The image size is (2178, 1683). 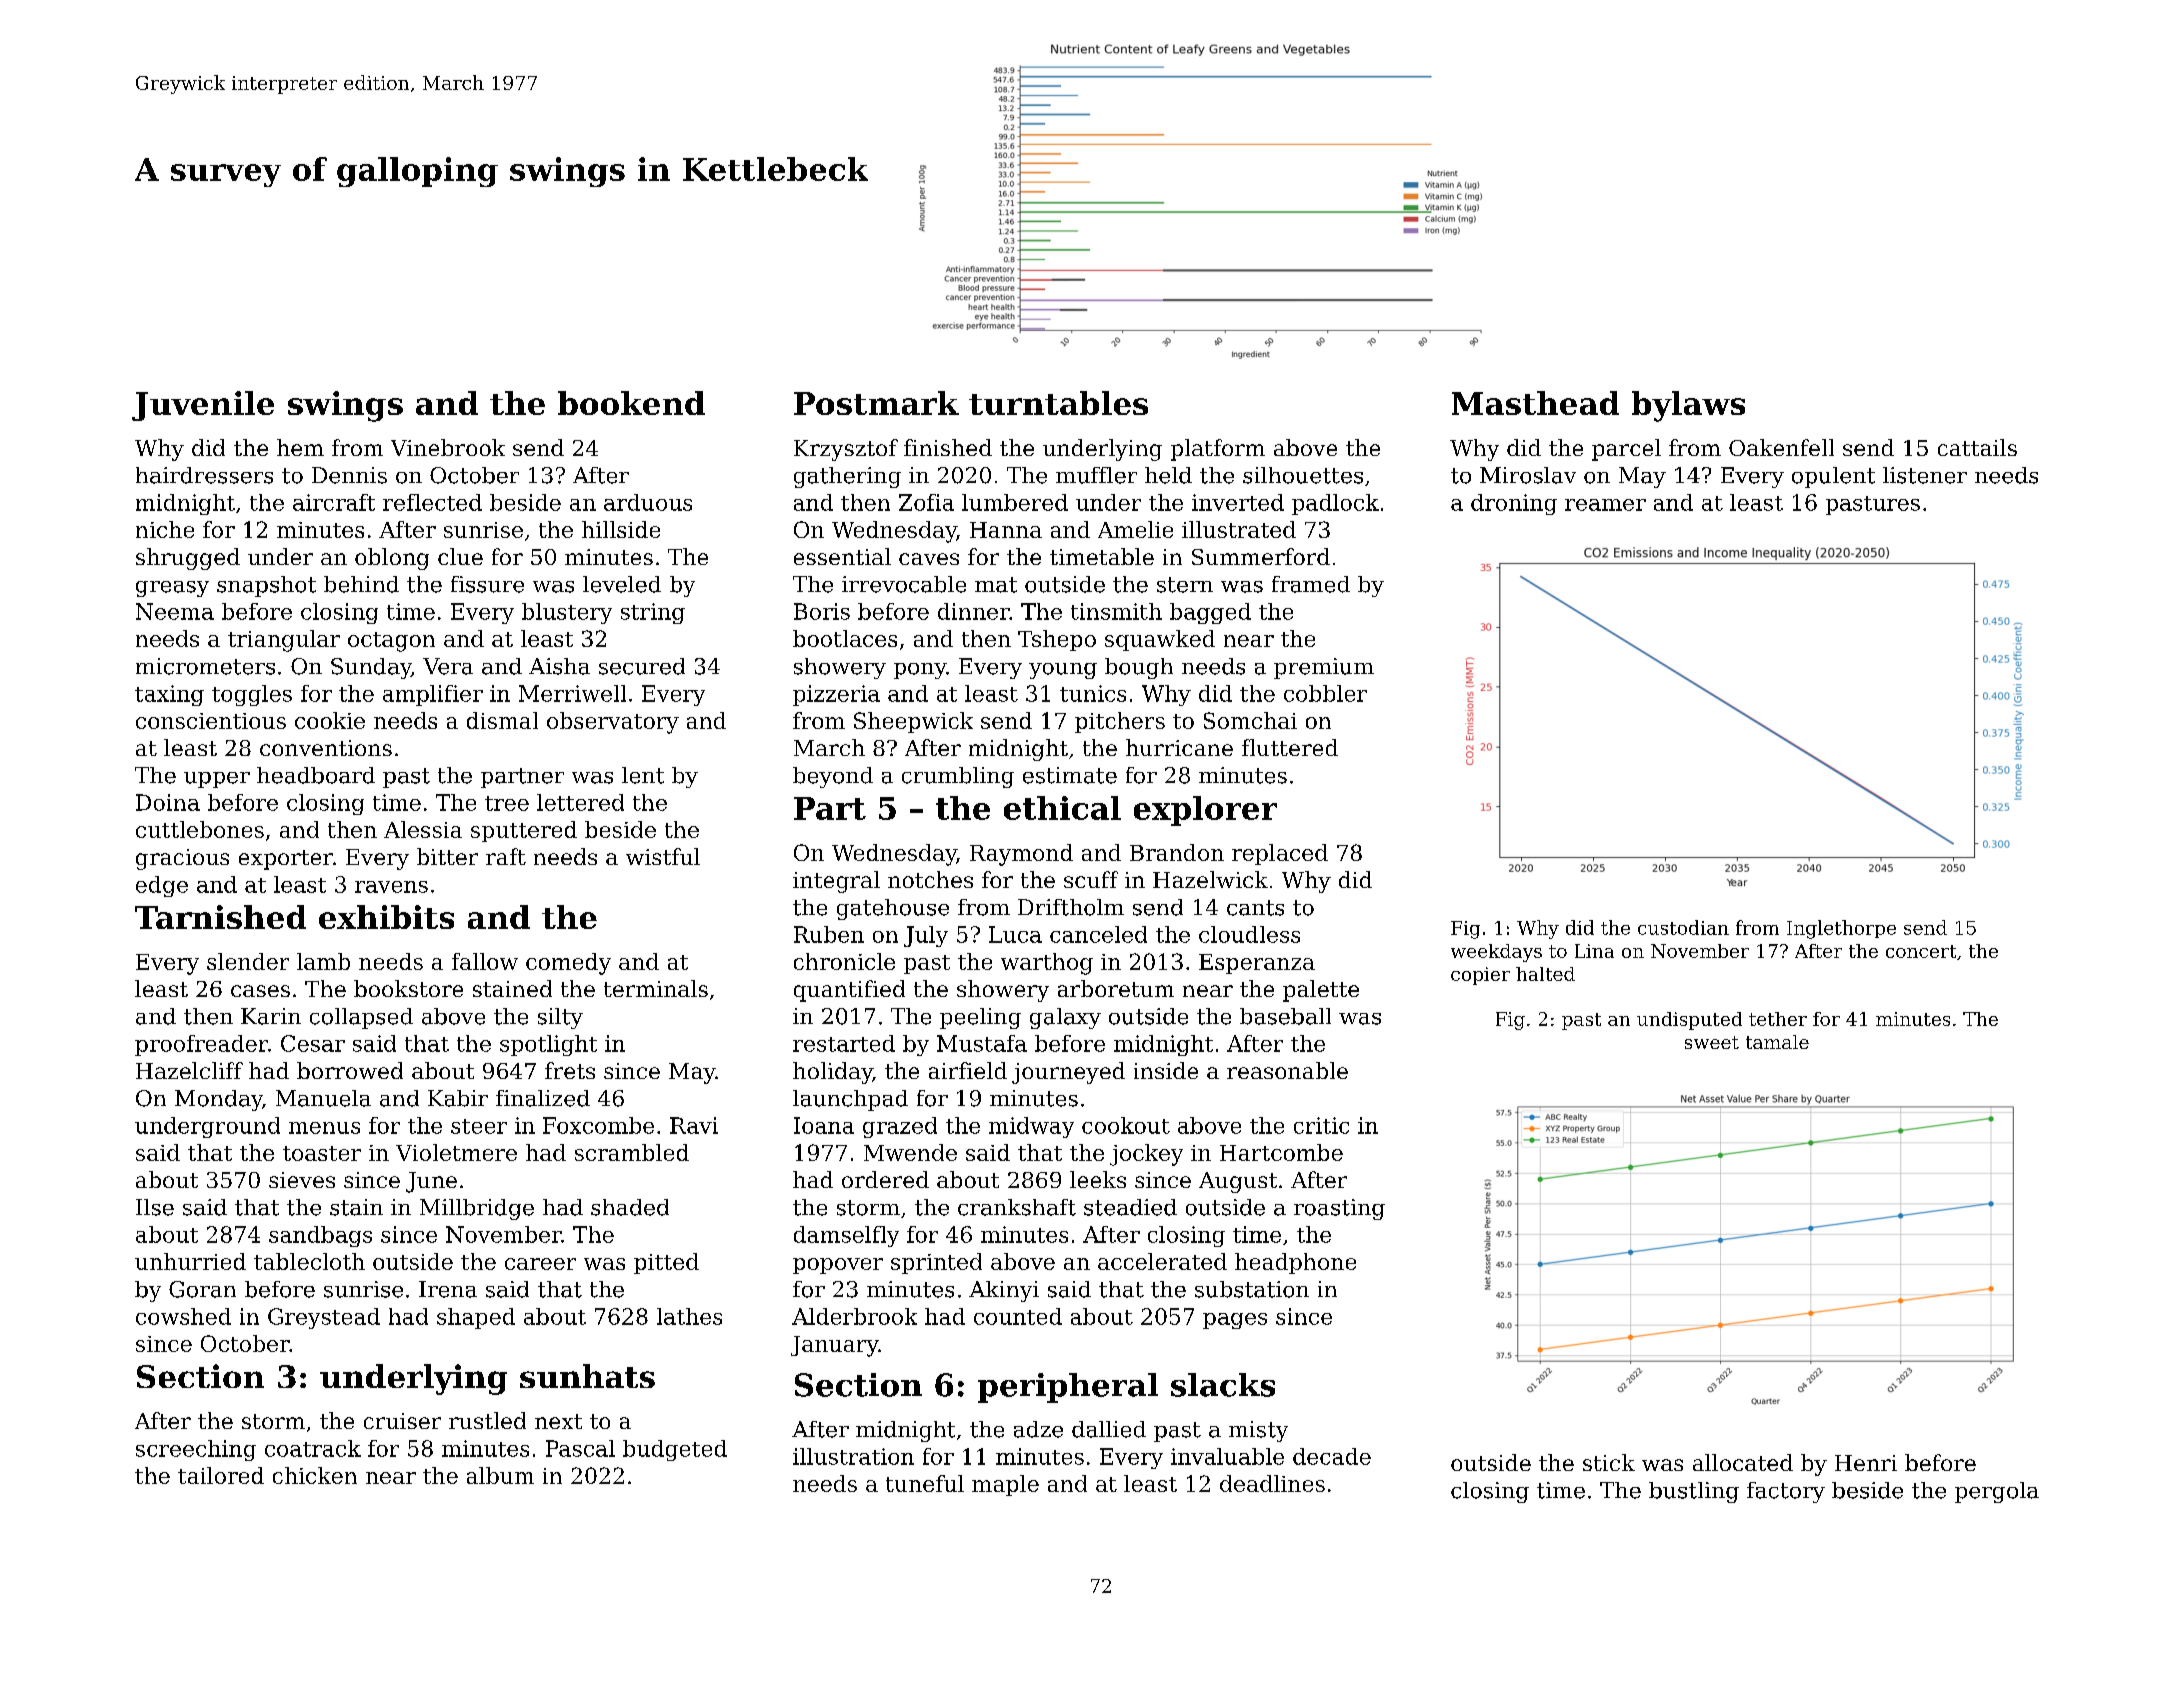 I want to click on reamer, so click(x=1605, y=505).
